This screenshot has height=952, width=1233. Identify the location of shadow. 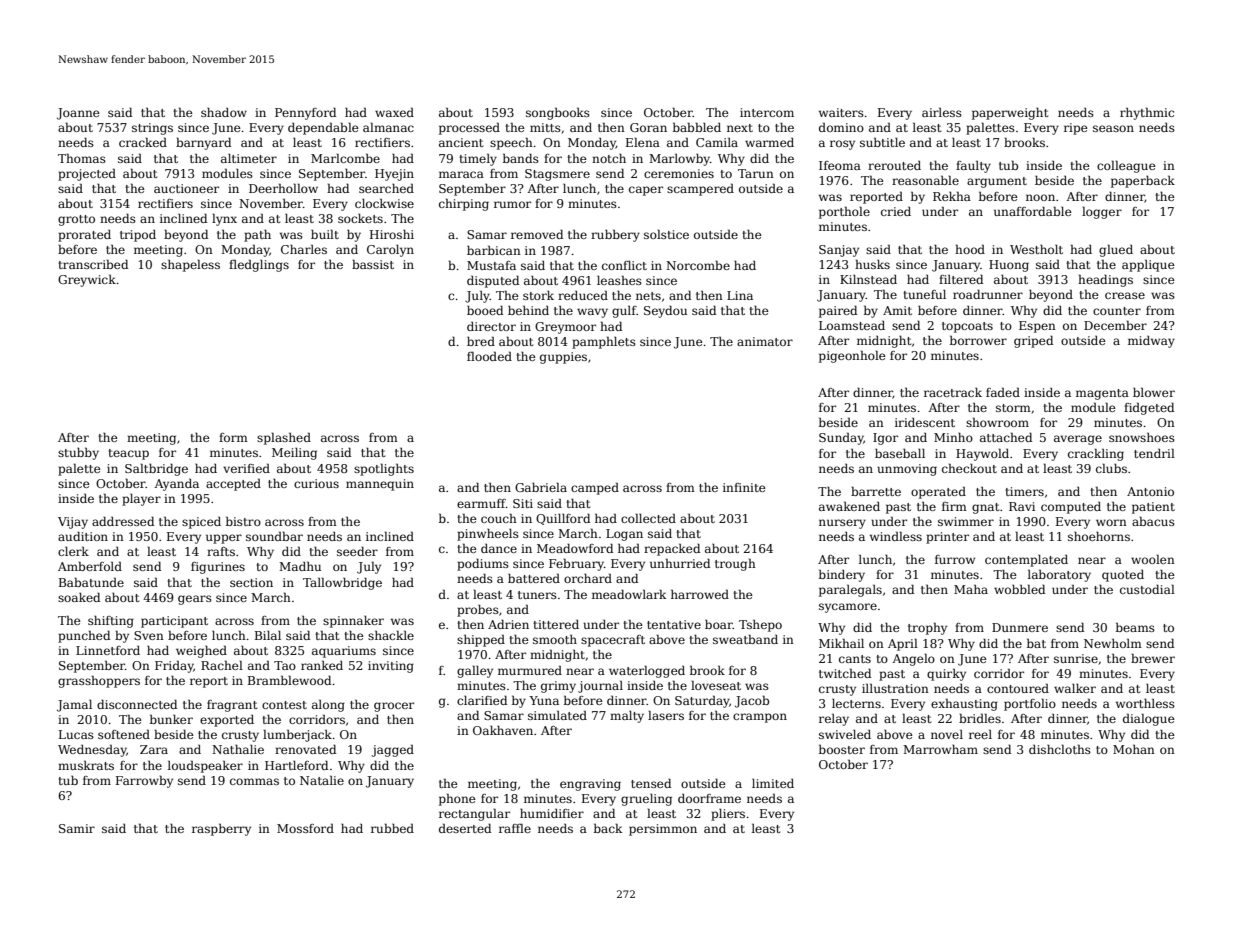
(224, 112).
